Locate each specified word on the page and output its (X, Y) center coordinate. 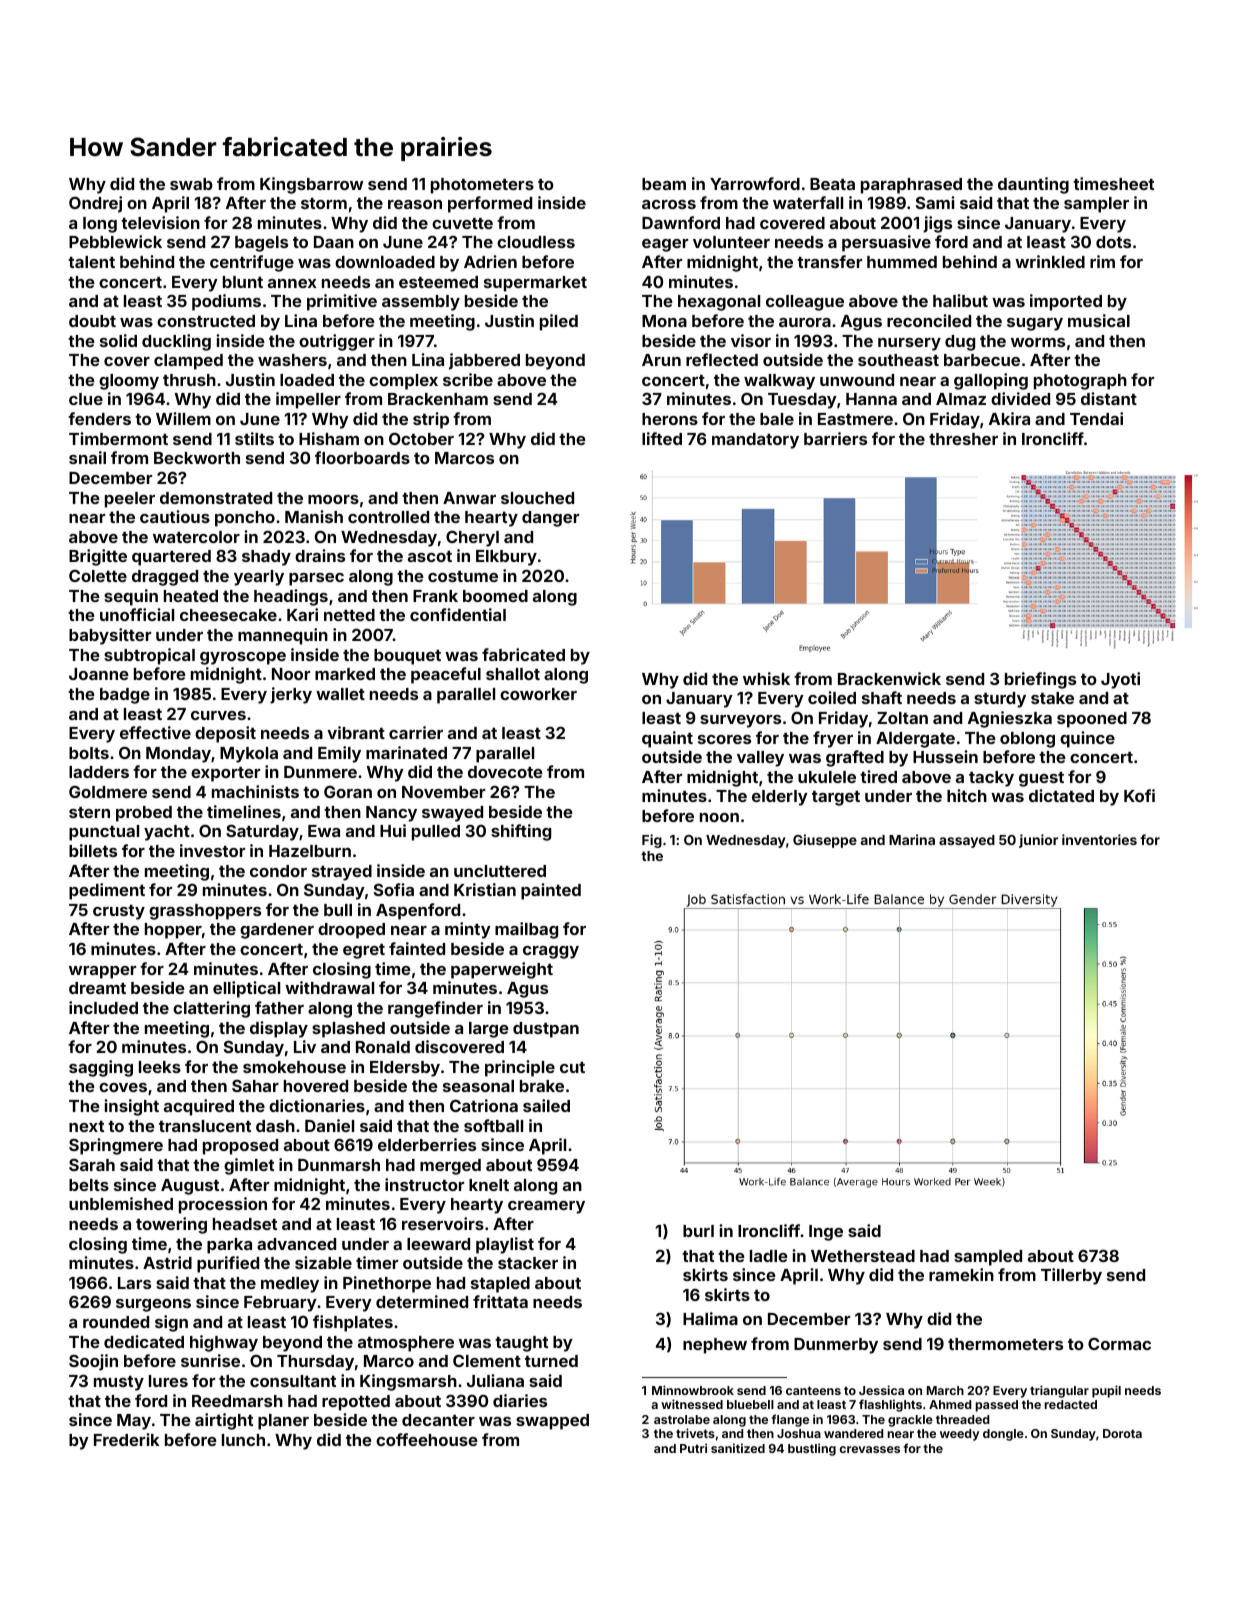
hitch (967, 795)
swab (191, 184)
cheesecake (228, 615)
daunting (1033, 185)
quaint (667, 739)
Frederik (126, 1439)
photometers (482, 186)
